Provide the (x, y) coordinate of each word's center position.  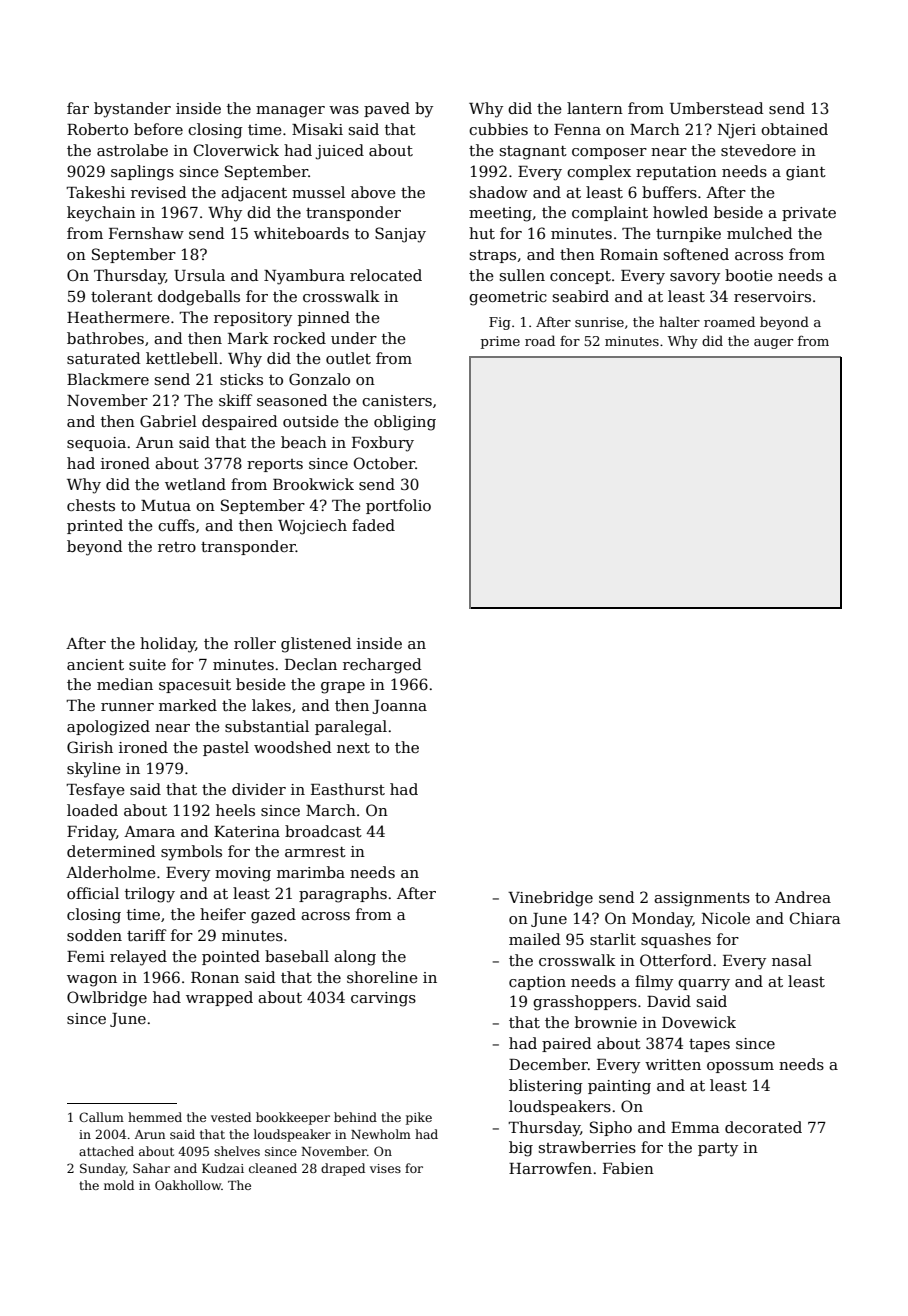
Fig (500, 323)
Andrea (803, 897)
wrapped (219, 998)
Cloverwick (236, 150)
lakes (271, 705)
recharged (382, 666)
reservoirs (772, 296)
